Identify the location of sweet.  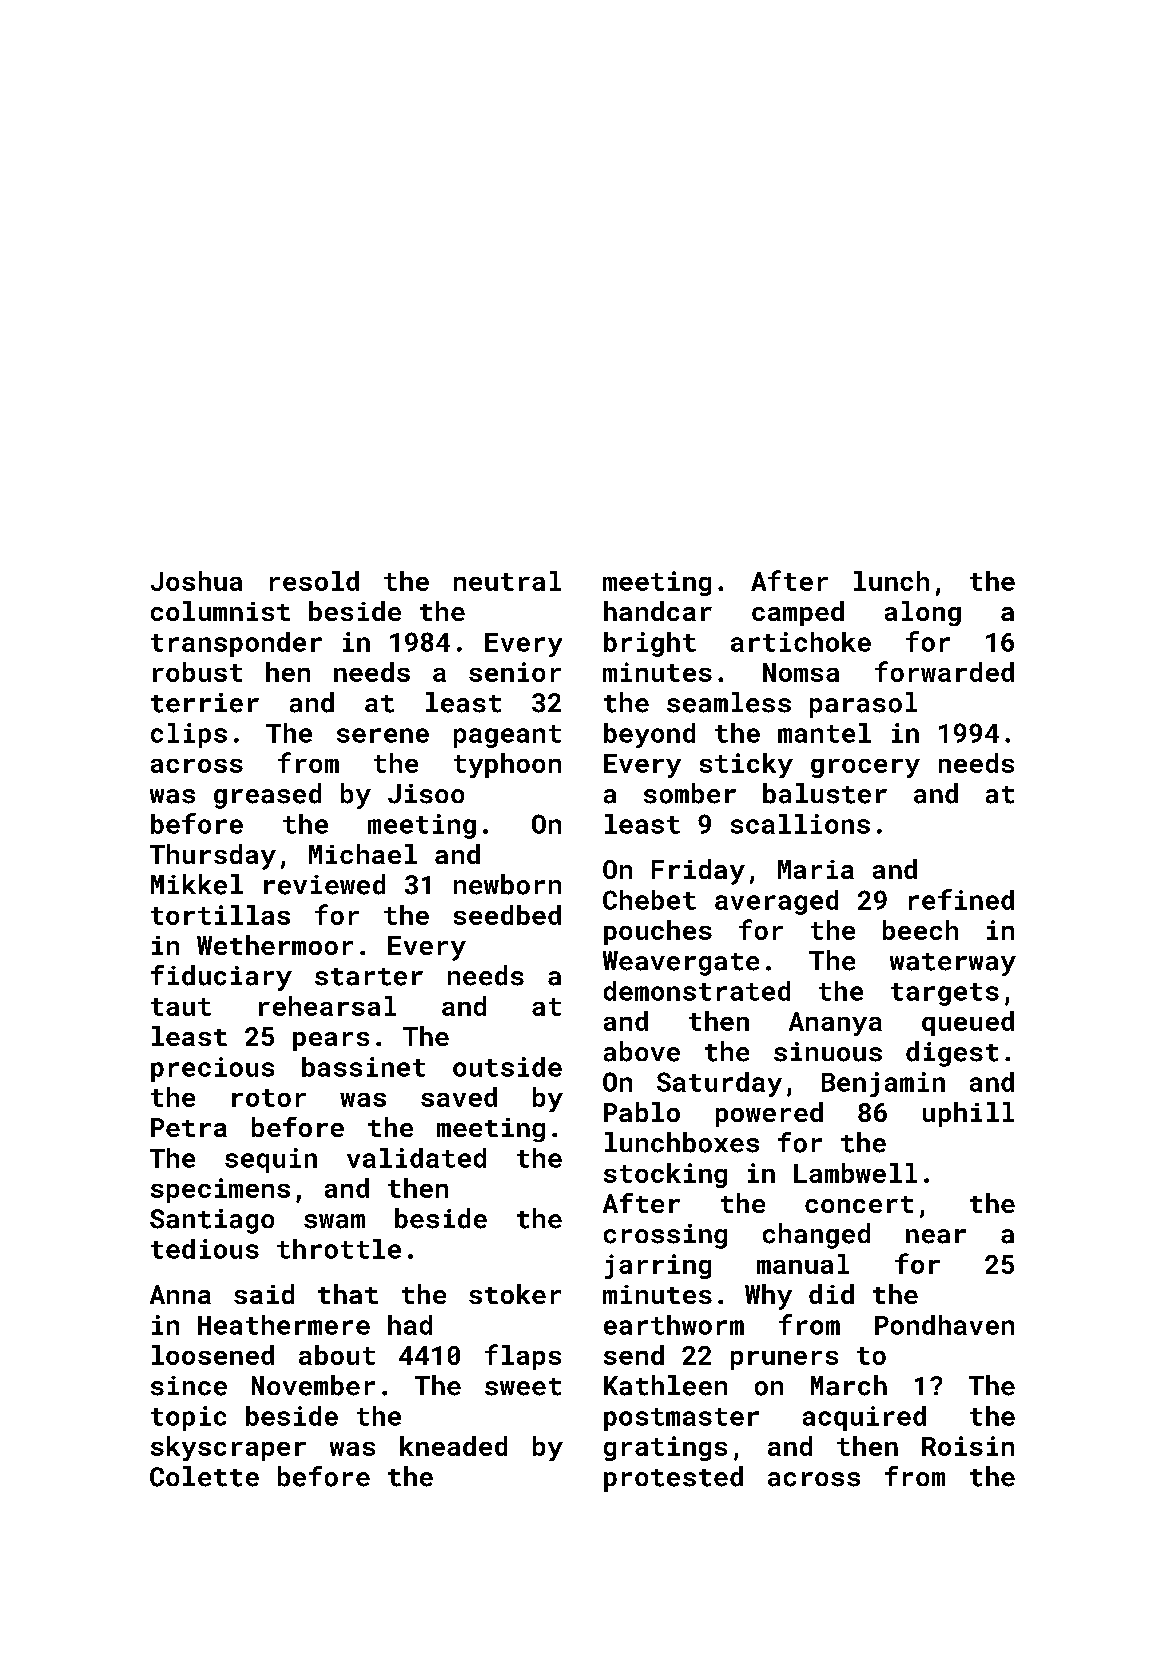
(523, 1387).
